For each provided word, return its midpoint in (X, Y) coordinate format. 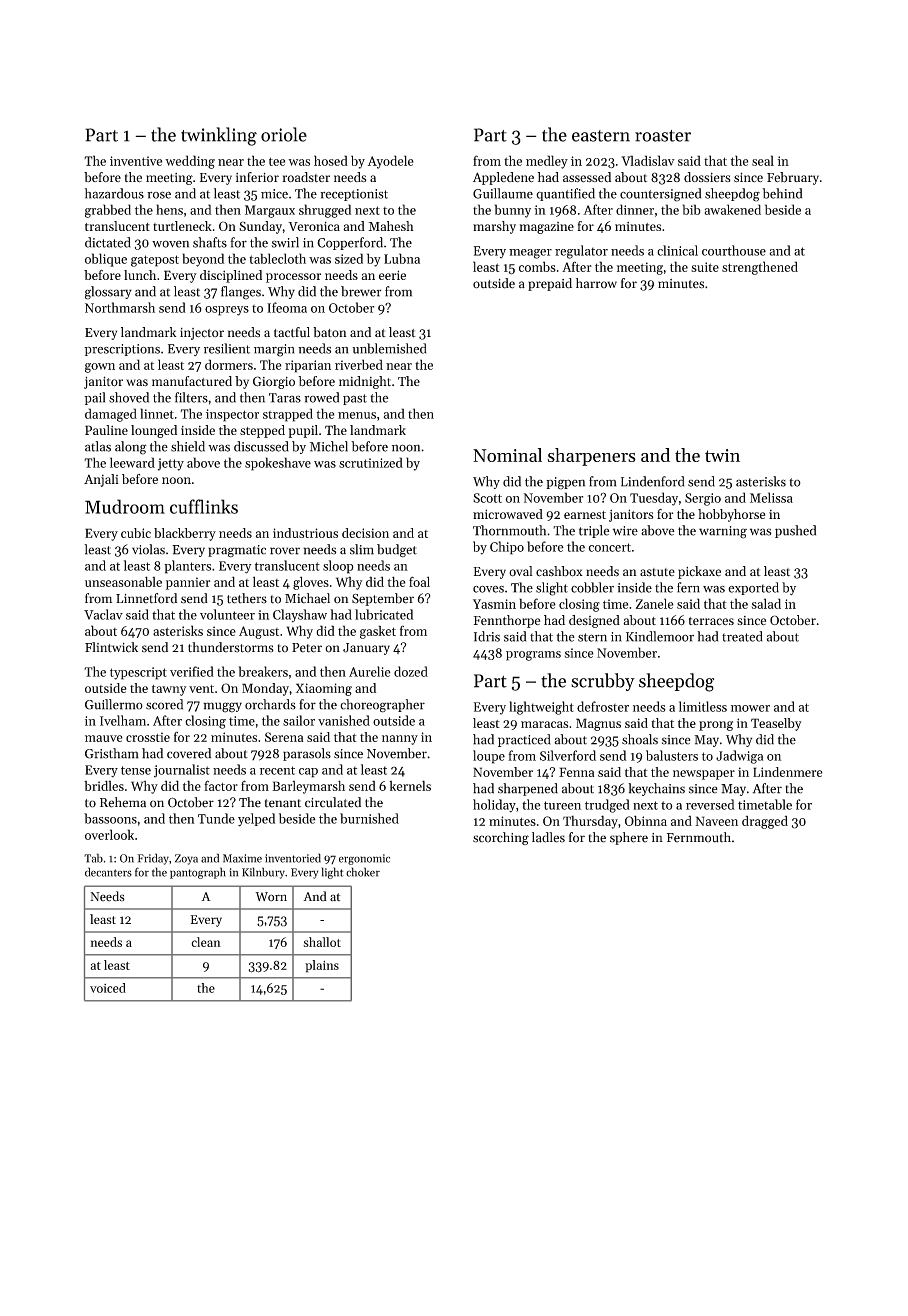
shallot (322, 942)
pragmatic (237, 551)
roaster (663, 136)
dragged (765, 822)
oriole (284, 134)
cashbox (559, 571)
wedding (190, 162)
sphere (629, 838)
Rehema (123, 802)
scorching (501, 838)
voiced (108, 988)
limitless (703, 706)
